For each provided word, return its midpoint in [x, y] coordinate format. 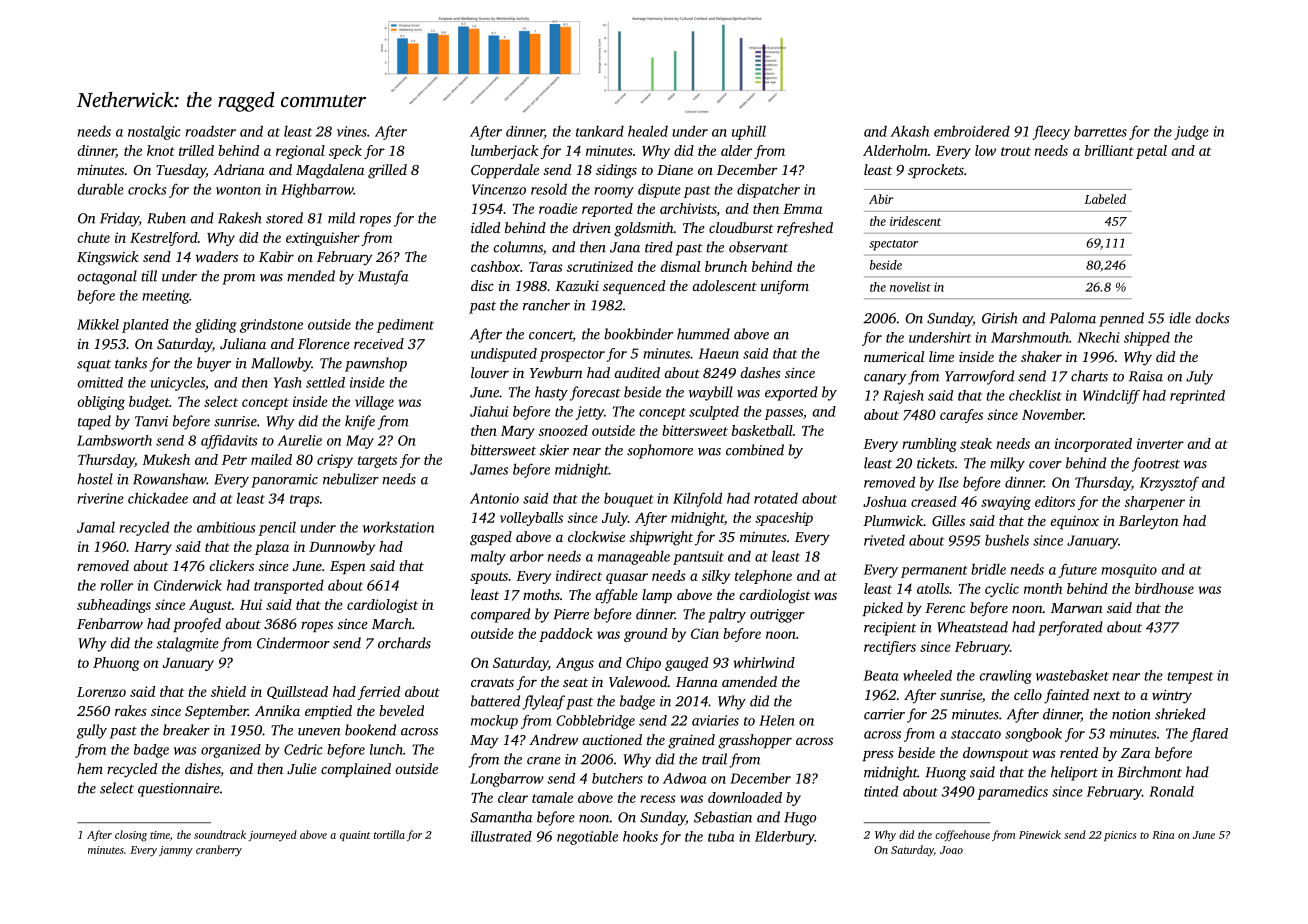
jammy [176, 851]
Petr [234, 460]
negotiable [587, 838]
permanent [934, 572]
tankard [600, 131]
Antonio [494, 498]
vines [352, 131]
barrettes [1100, 131]
